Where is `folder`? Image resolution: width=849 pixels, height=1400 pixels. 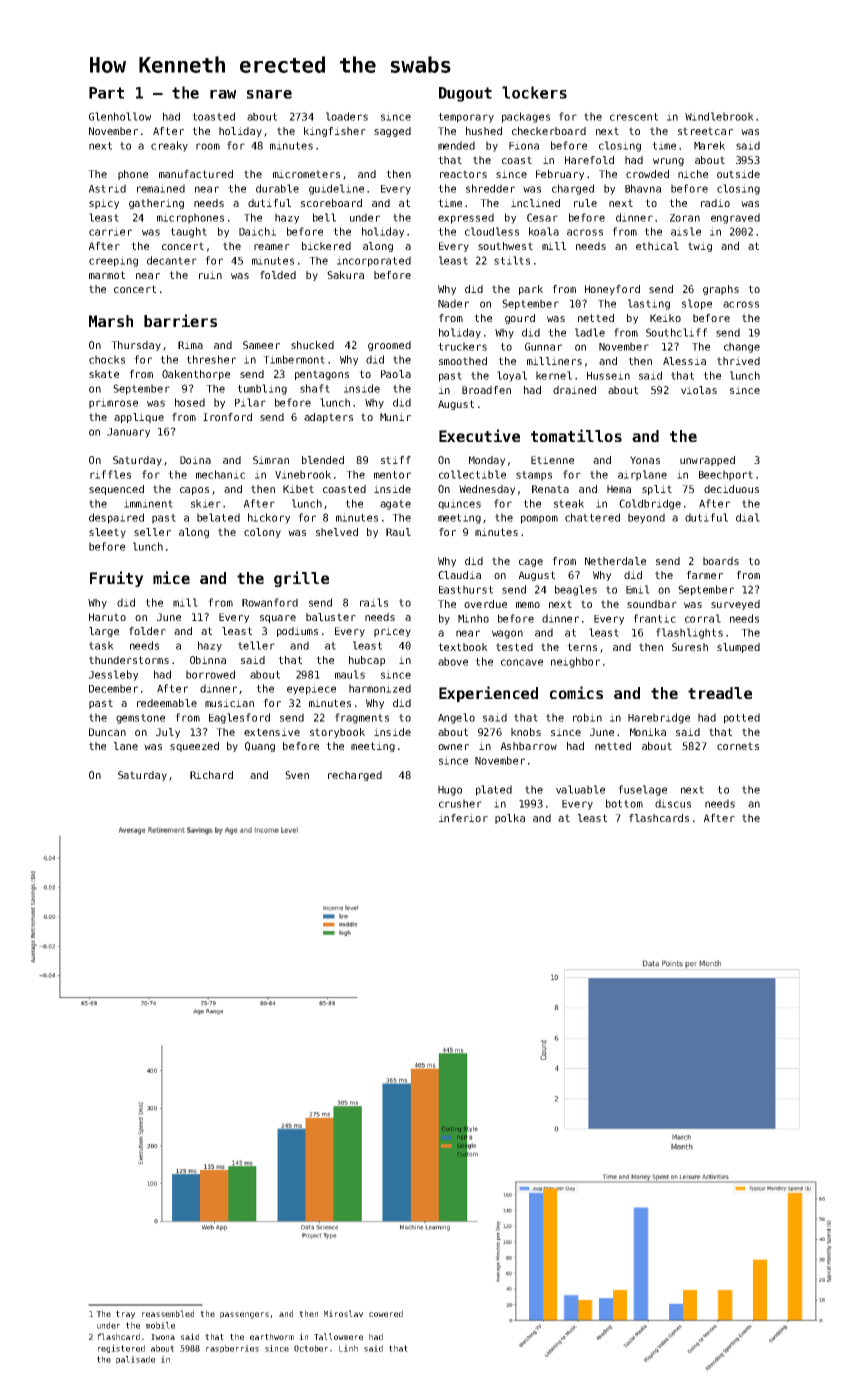 folder is located at coordinates (147, 631).
